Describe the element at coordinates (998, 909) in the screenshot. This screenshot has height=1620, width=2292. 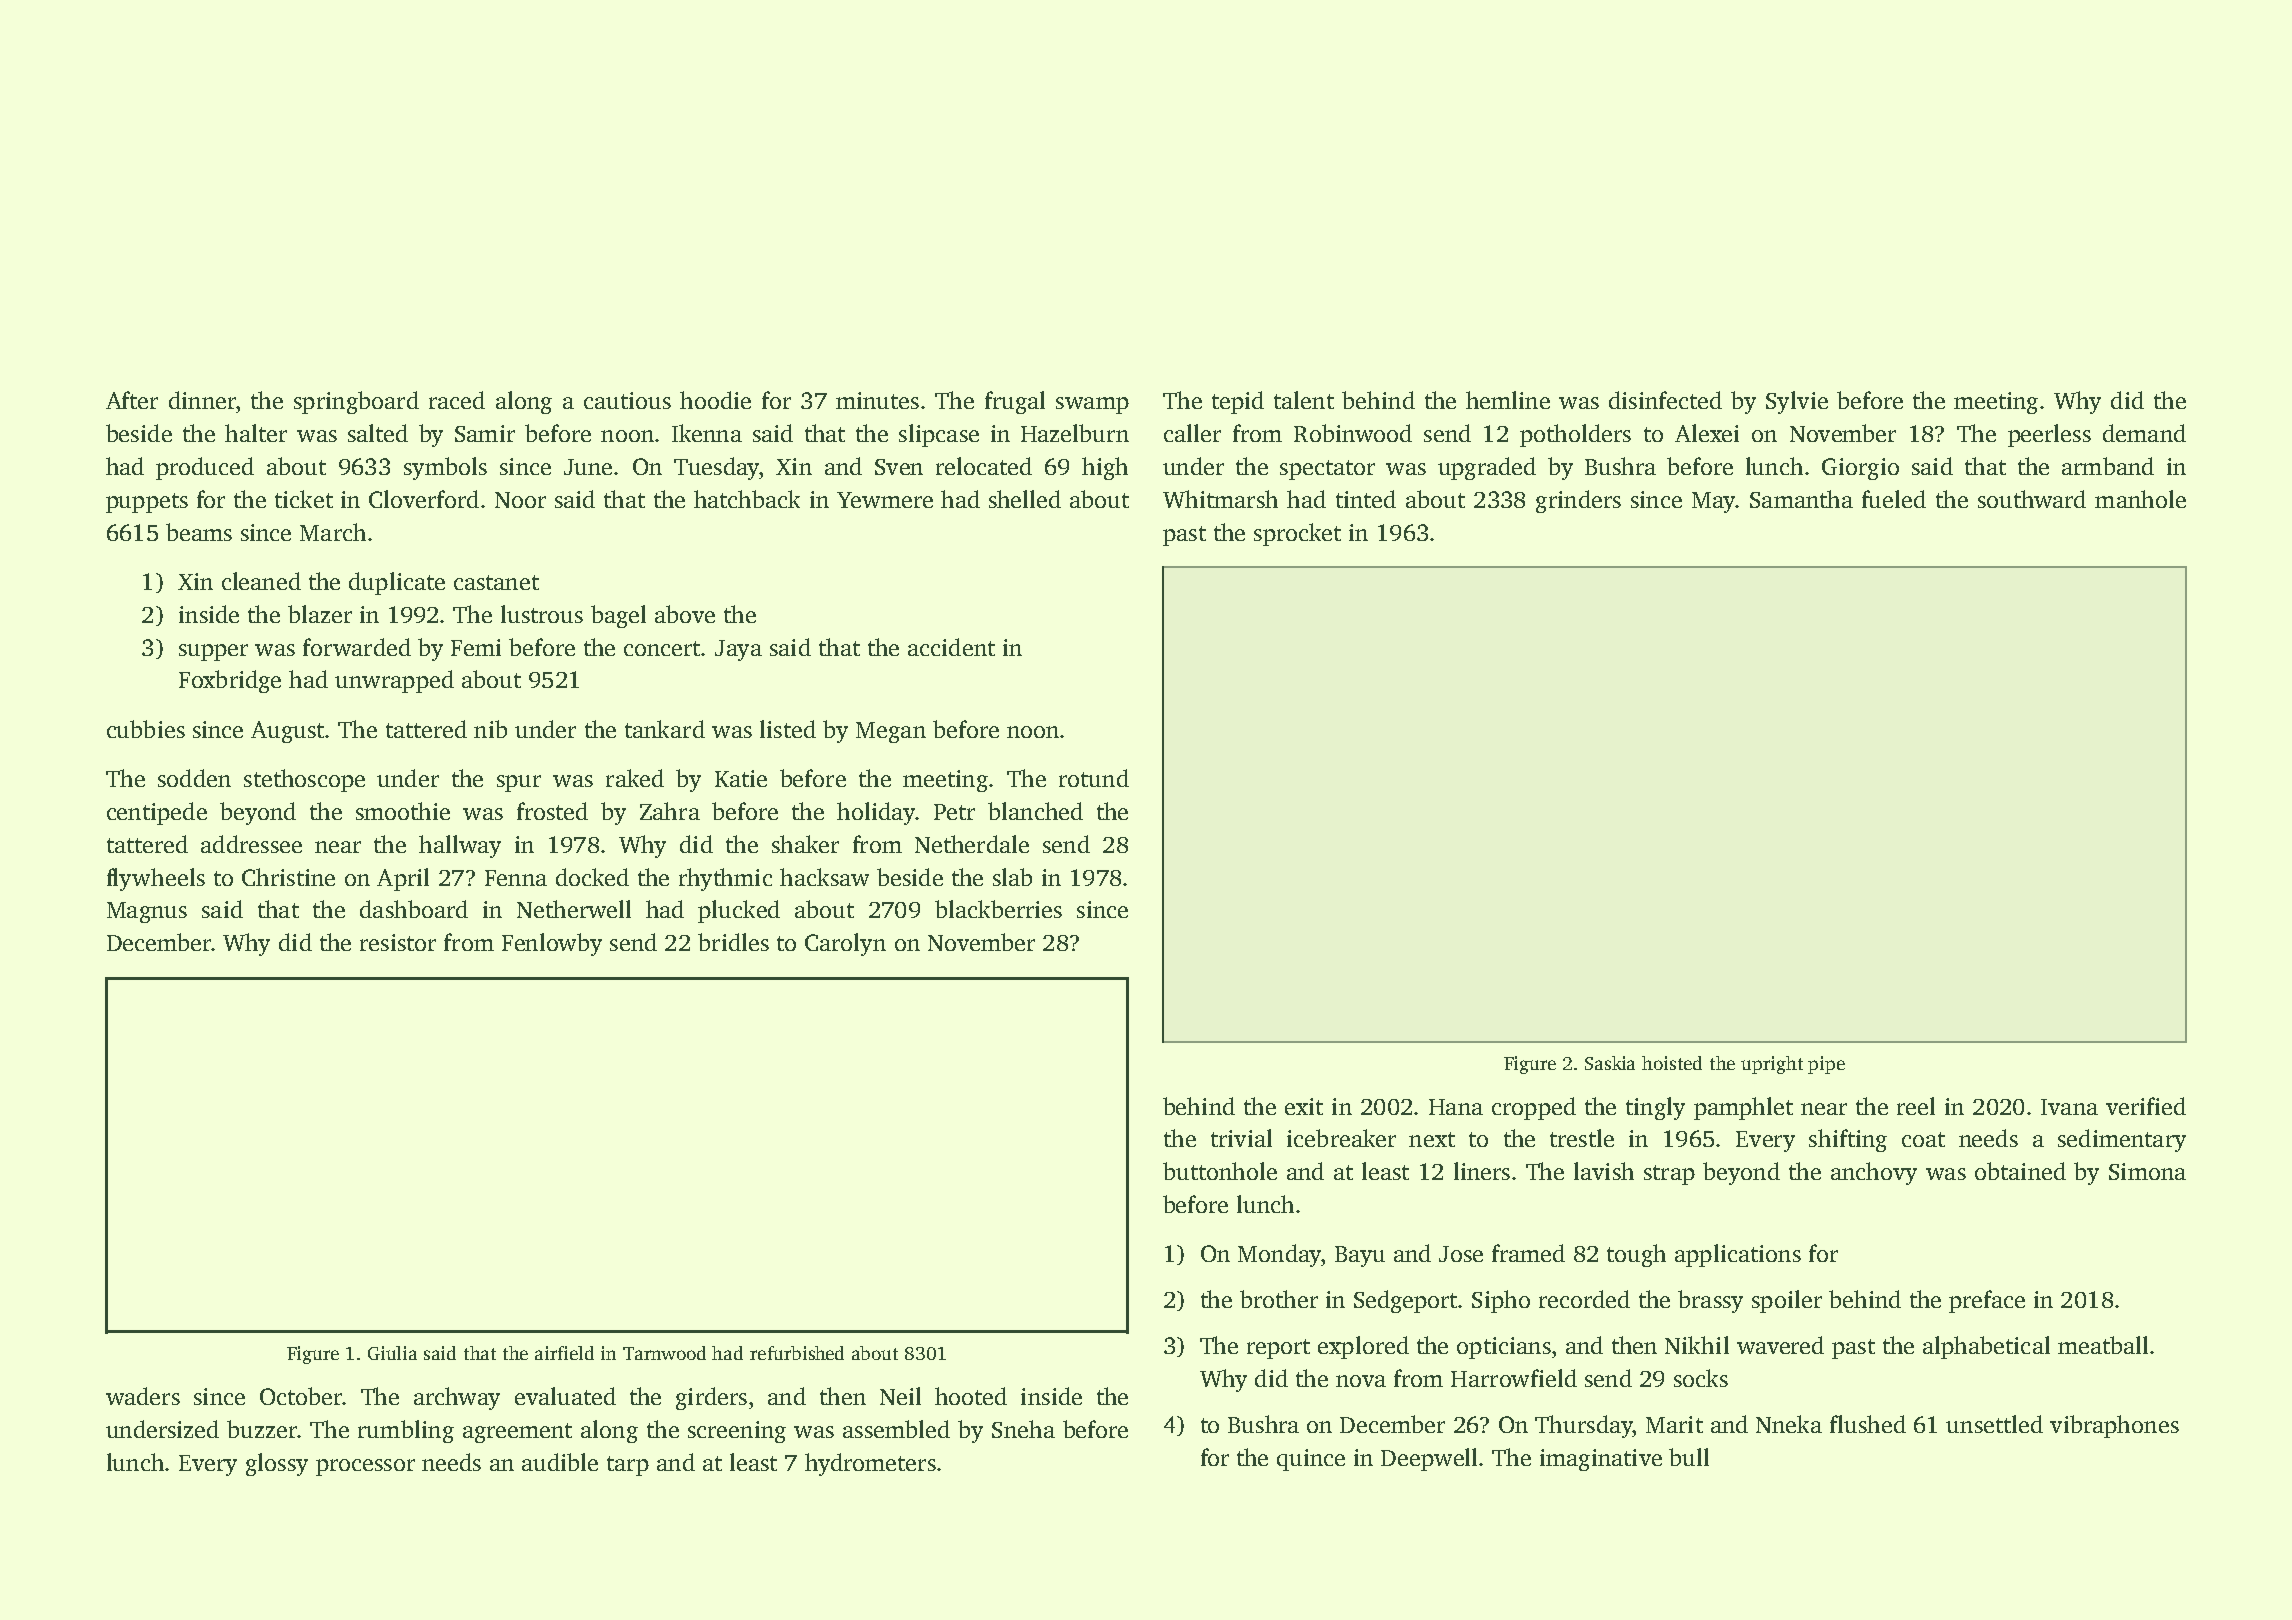
I see `blackberries` at that location.
